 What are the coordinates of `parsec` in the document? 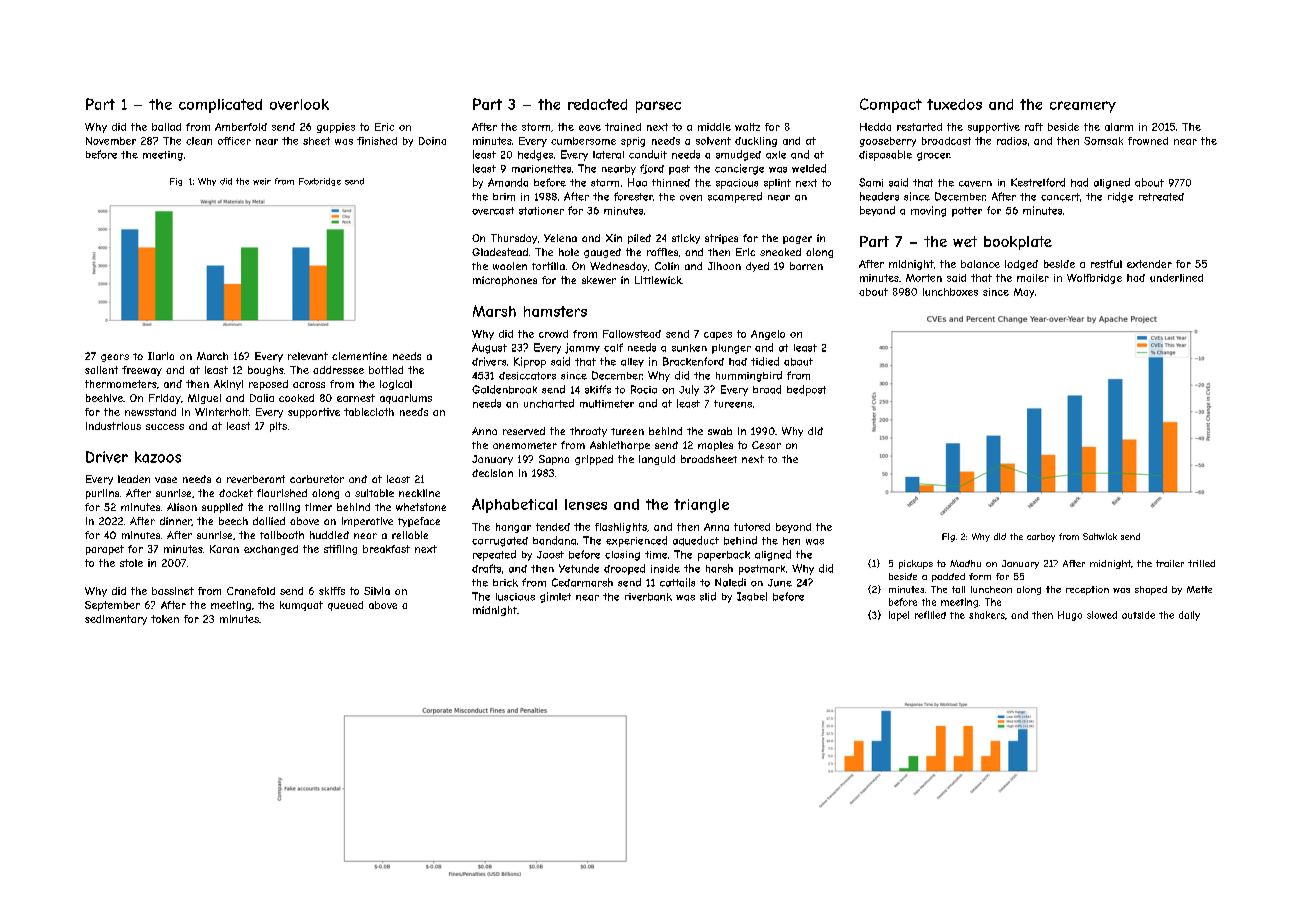 It's located at (658, 107).
